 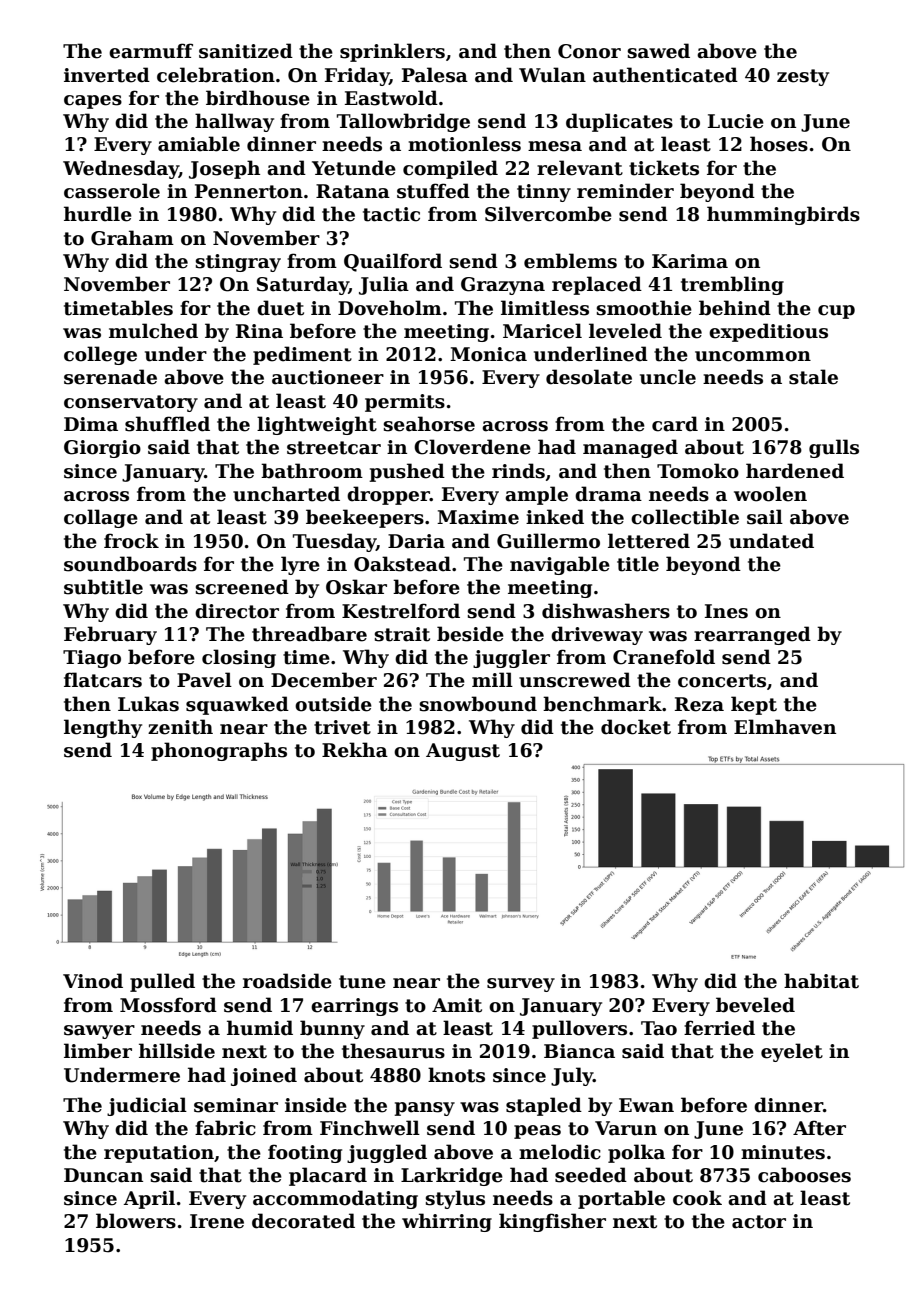 I want to click on expeditious, so click(x=768, y=332).
